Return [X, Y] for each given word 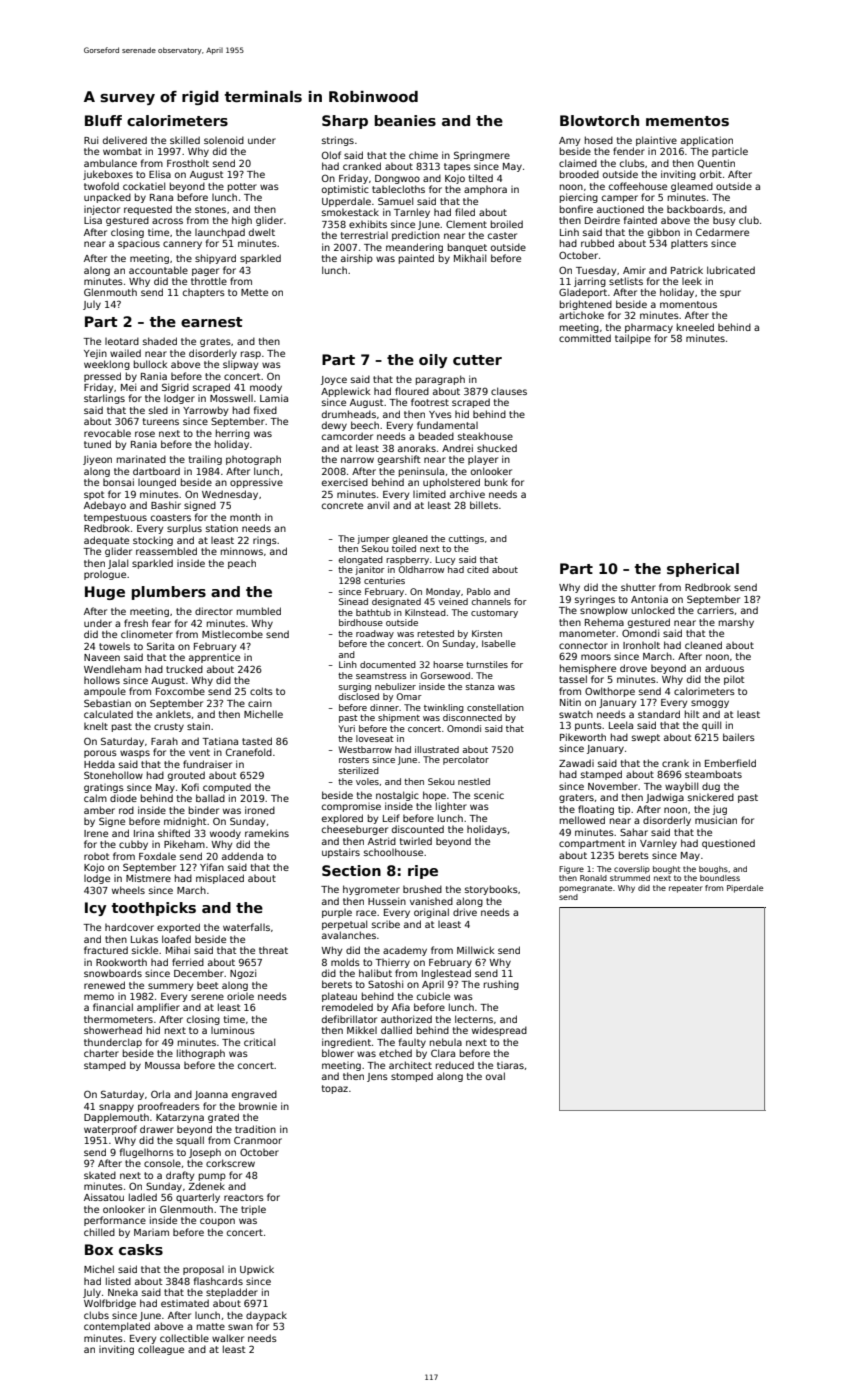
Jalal [118, 564]
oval [495, 1076]
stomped [412, 1077]
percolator [466, 760]
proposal [203, 1270]
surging [355, 687]
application [707, 141]
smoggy [710, 704]
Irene [96, 833]
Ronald [593, 878]
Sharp [345, 122]
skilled [185, 140]
